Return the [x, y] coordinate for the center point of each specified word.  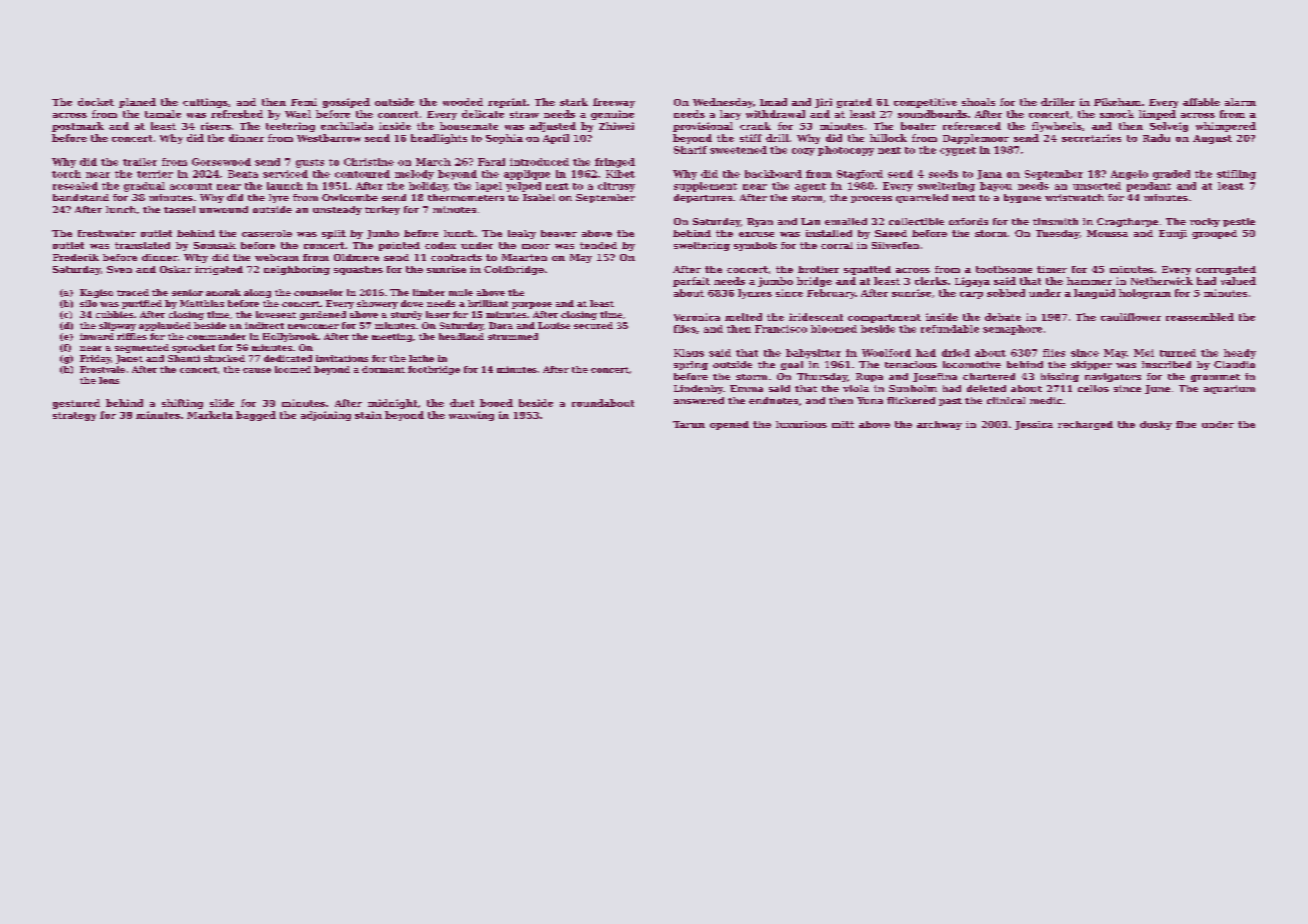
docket [96, 102]
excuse [756, 234]
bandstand [81, 197]
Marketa [210, 415]
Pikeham [1117, 102]
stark [574, 102]
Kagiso [96, 293]
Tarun [689, 424]
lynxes [755, 294]
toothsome [1004, 269]
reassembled [1200, 317]
